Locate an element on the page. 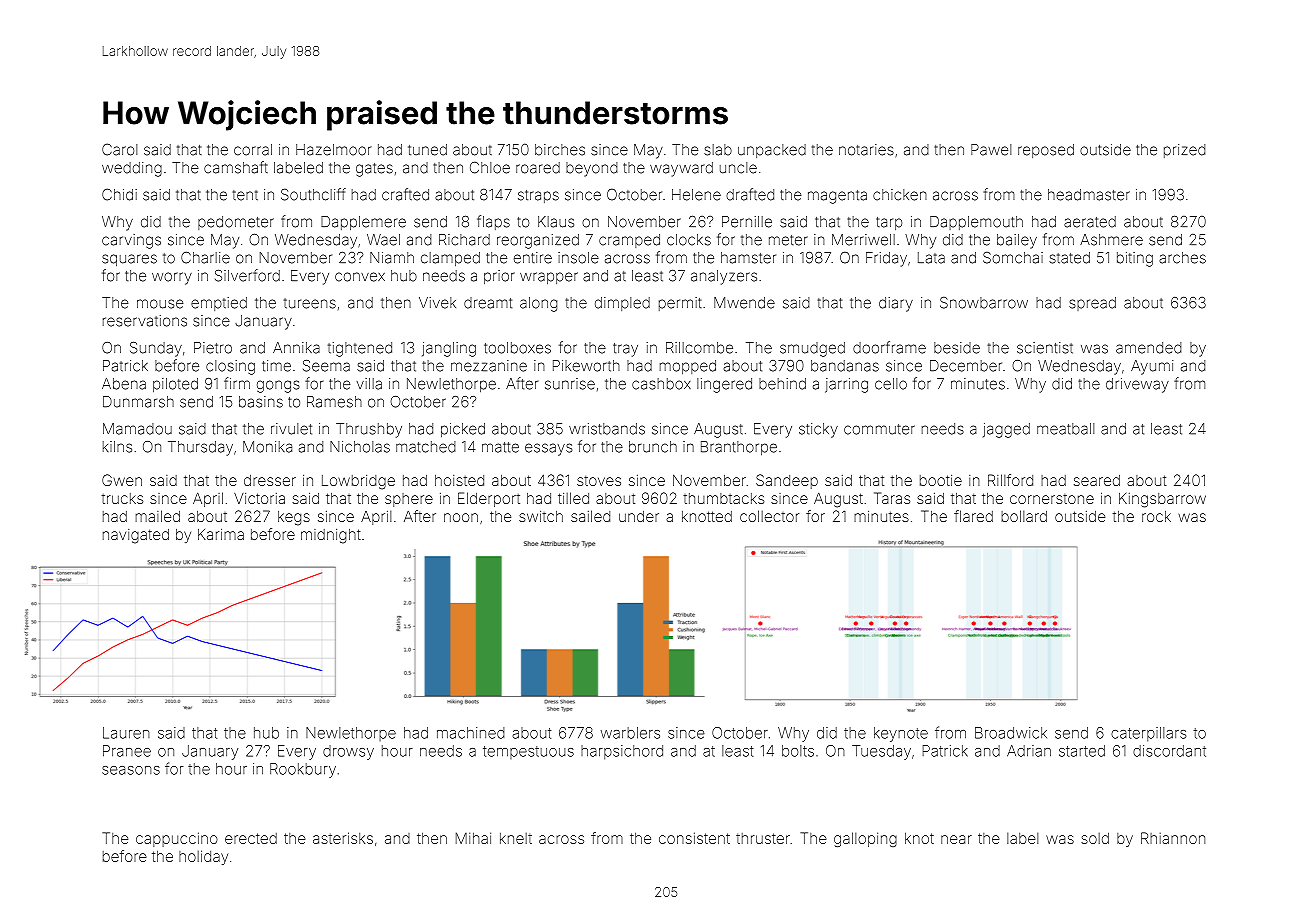  asterisks is located at coordinates (343, 838).
